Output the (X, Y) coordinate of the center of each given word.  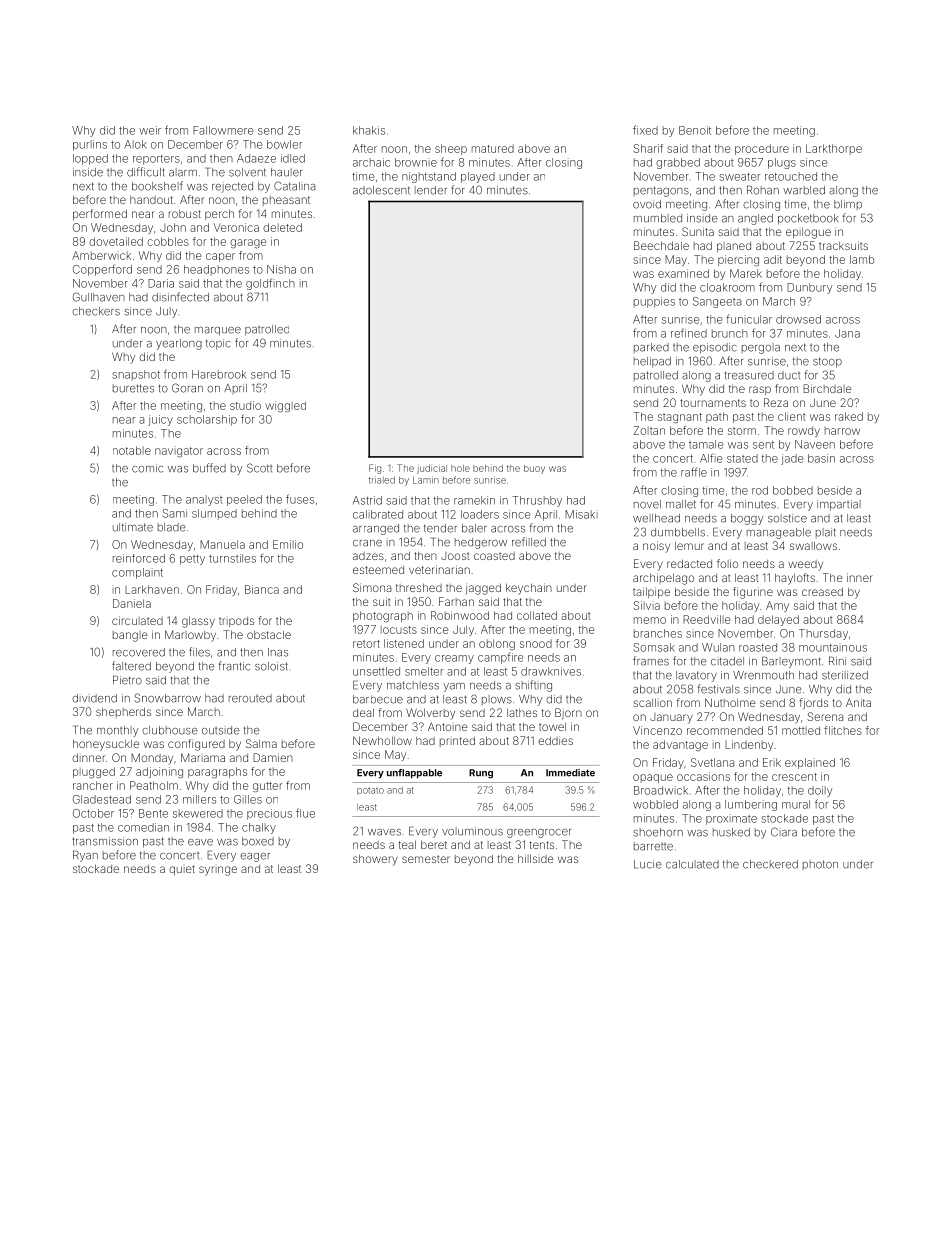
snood (536, 643)
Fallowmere (223, 130)
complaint (137, 573)
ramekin (474, 500)
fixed (645, 130)
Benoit (695, 130)
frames (651, 661)
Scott (259, 468)
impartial (839, 505)
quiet (182, 870)
